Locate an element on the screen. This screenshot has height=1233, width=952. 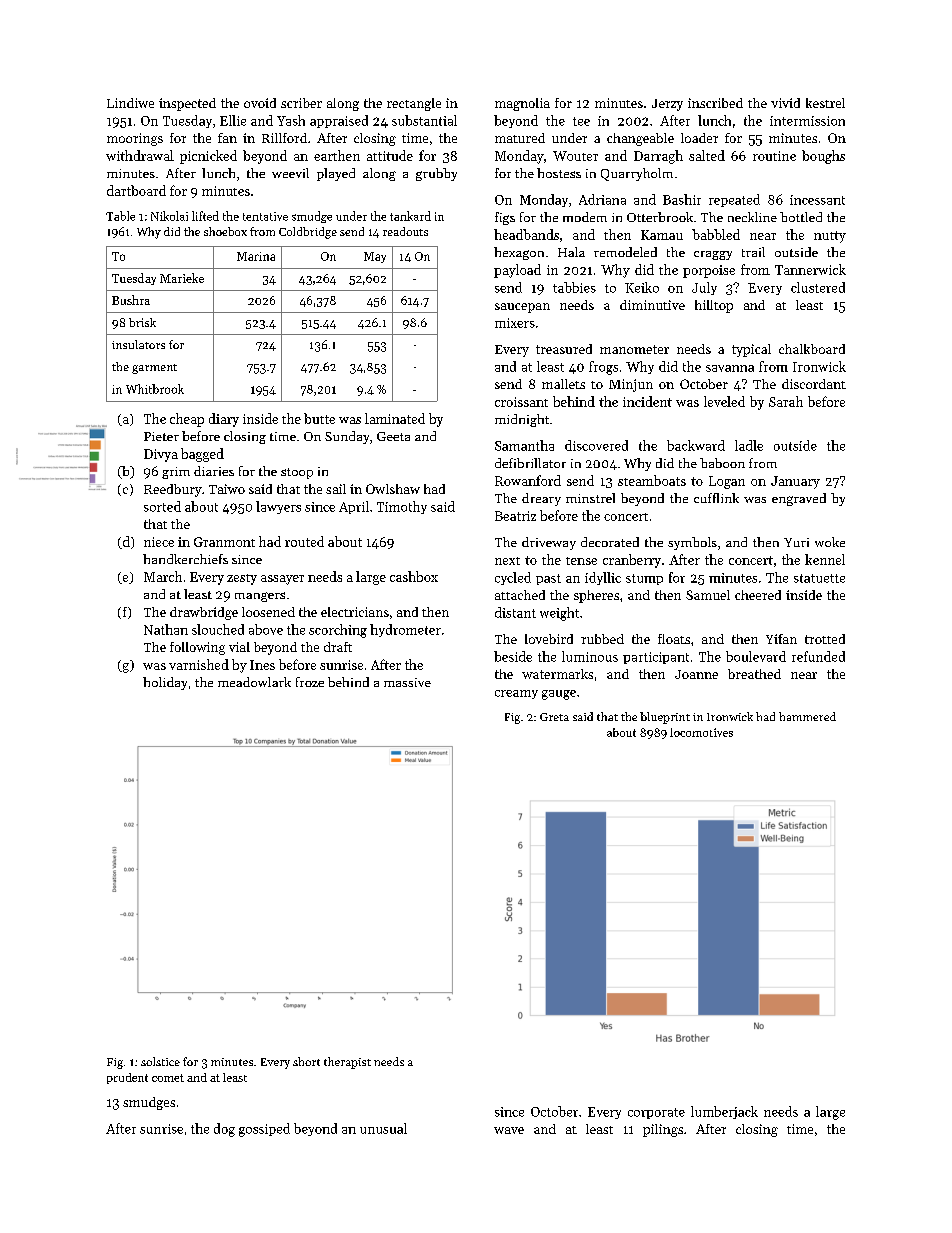
unusual is located at coordinates (383, 1128).
